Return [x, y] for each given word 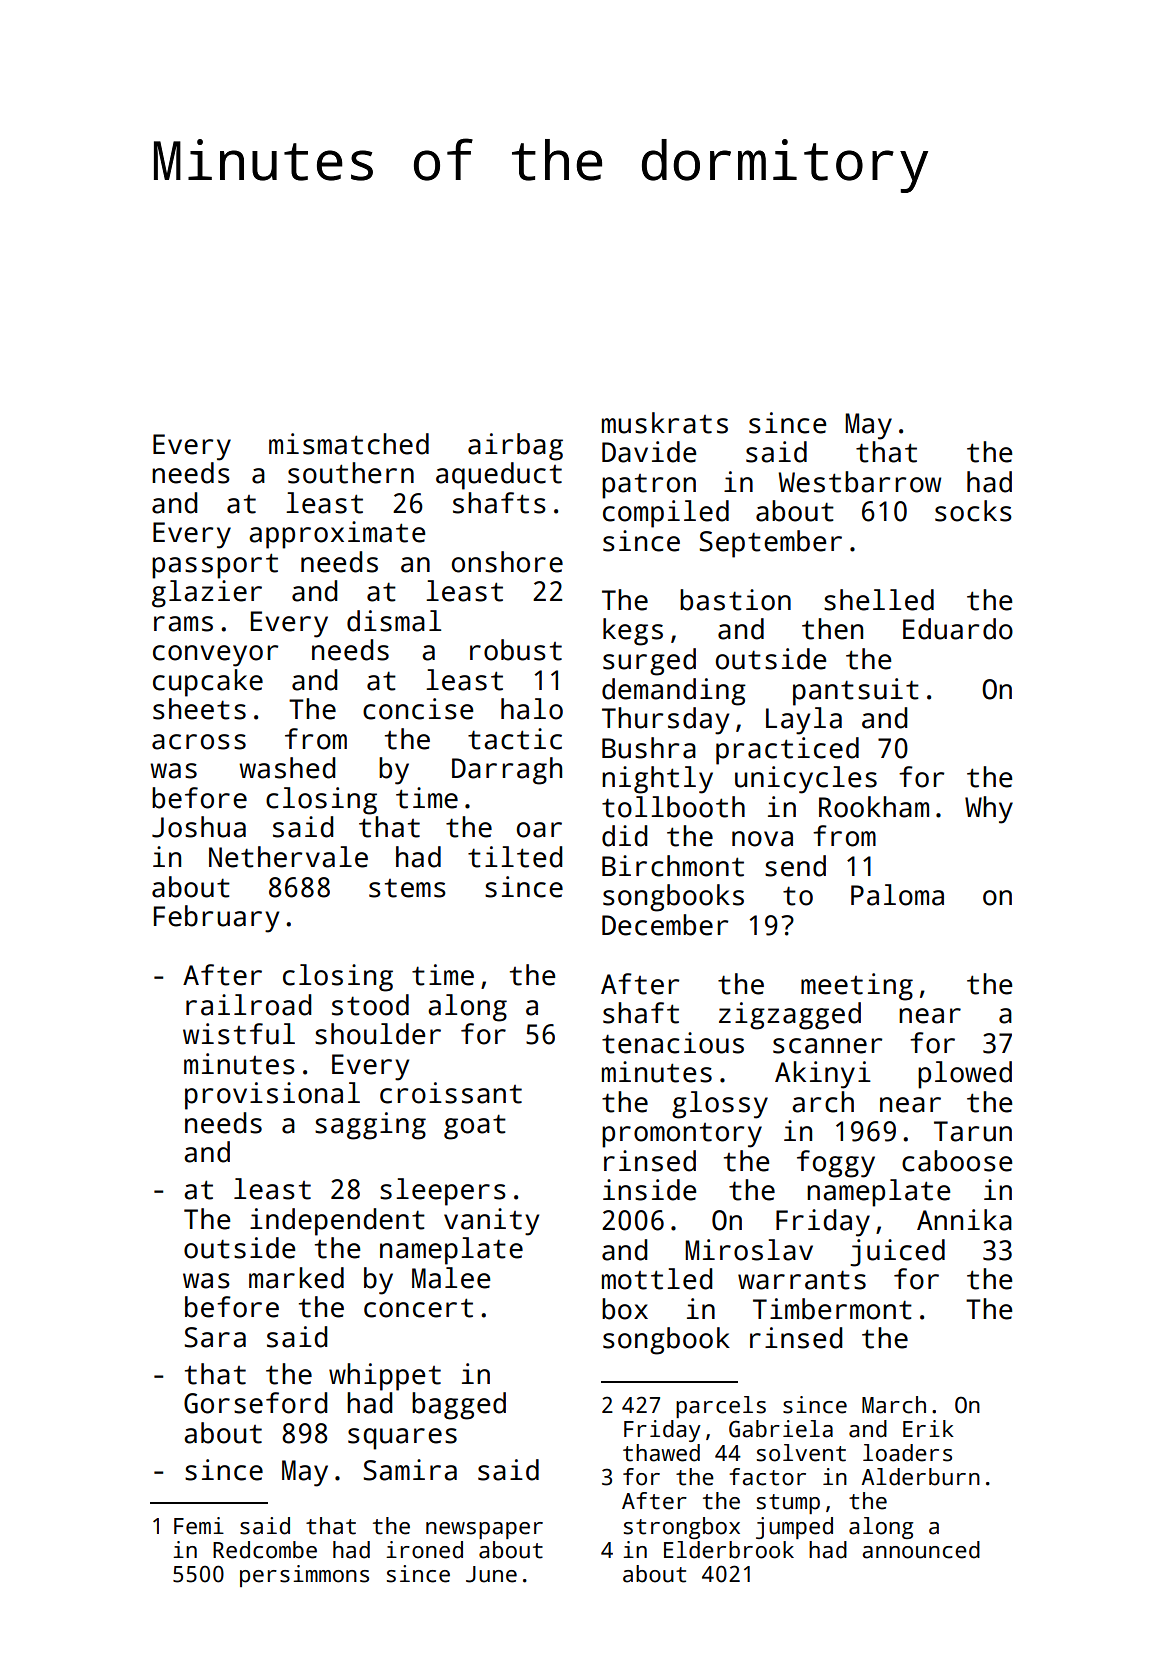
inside [649, 1190]
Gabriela [781, 1429]
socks [973, 511]
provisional [272, 1096]
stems [407, 888]
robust [516, 650]
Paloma [897, 895]
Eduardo [958, 629]
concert [418, 1308]
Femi [199, 1526]
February [216, 919]
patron [649, 486]
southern [351, 473]
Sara [215, 1337]
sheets [199, 709]
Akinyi [823, 1075]
